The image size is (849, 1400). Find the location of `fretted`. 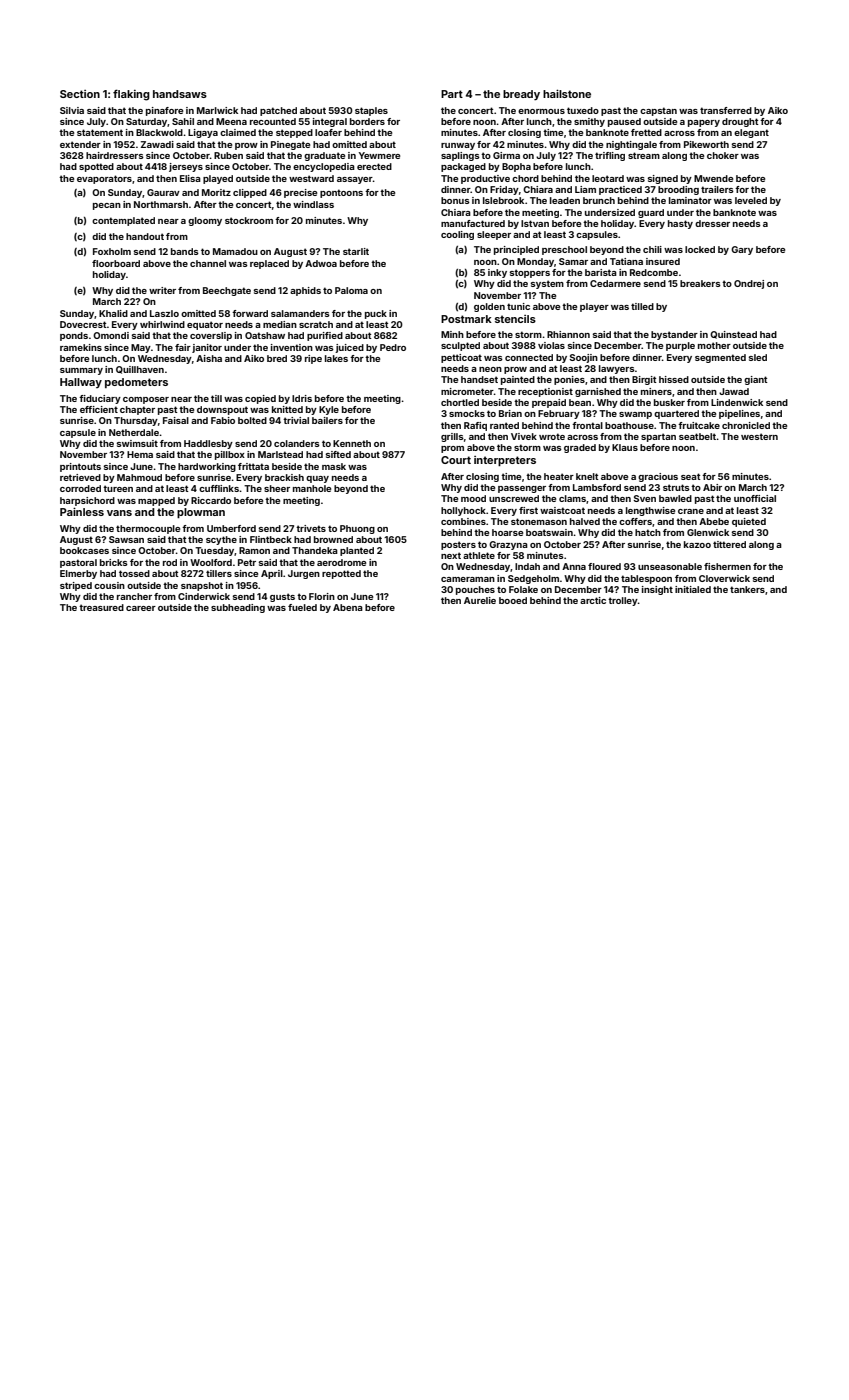

fretted is located at coordinates (646, 132).
